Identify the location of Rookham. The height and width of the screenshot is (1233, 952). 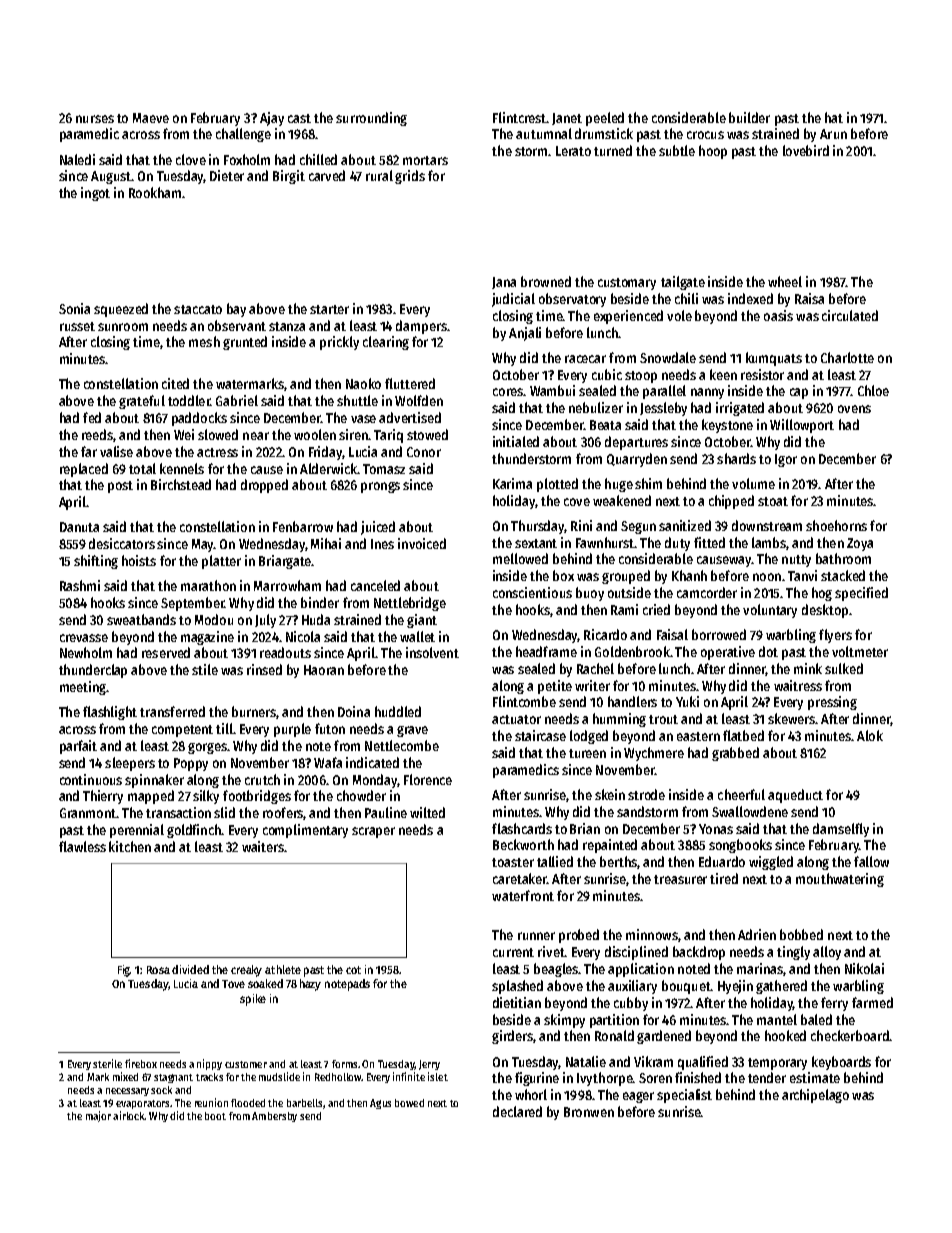
(155, 192).
